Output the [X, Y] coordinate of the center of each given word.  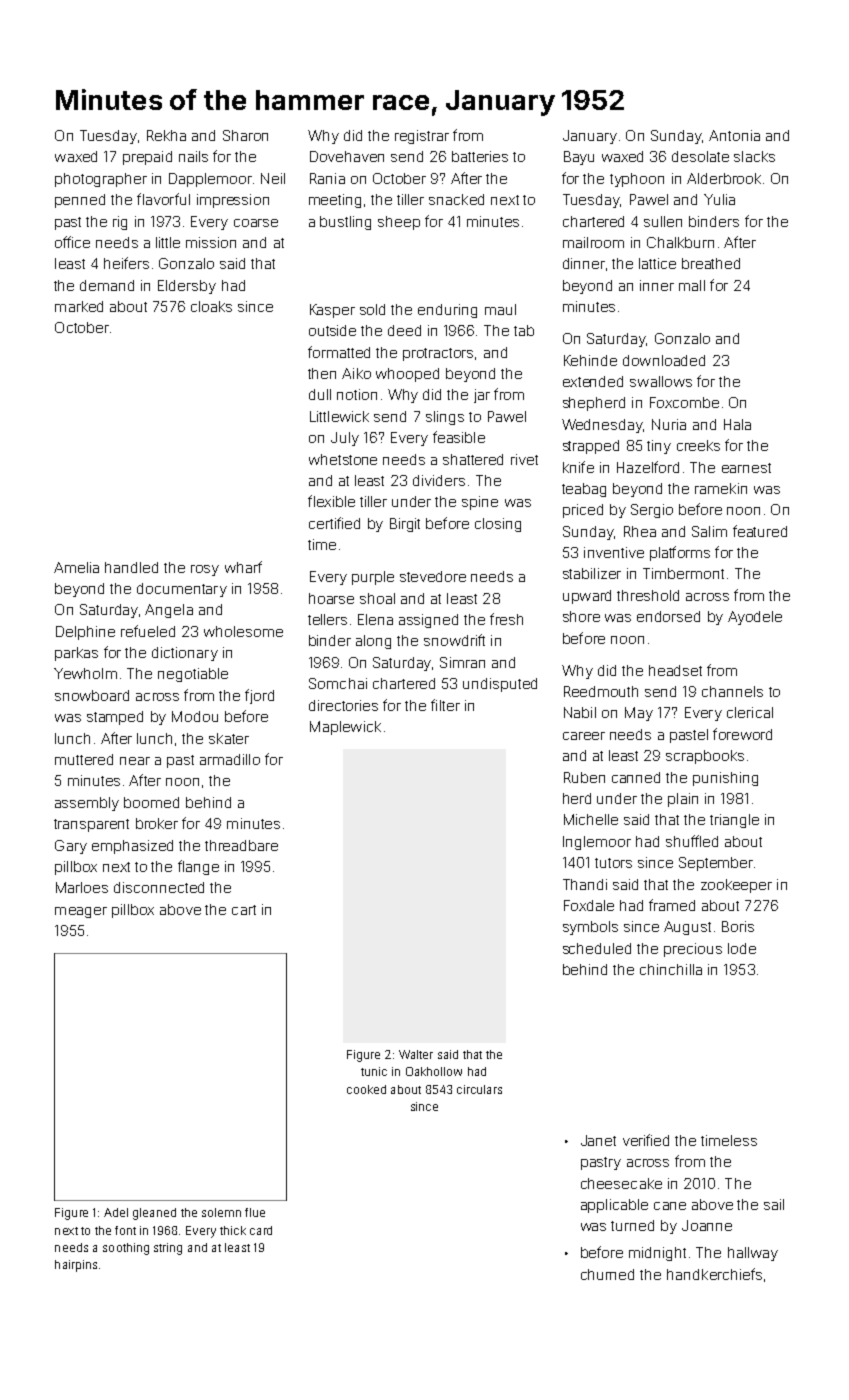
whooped [407, 375]
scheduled [597, 948]
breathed [711, 263]
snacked [456, 199]
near [135, 761]
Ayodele [755, 618]
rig [120, 223]
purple [373, 578]
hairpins [76, 1266]
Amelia [76, 567]
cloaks [211, 306]
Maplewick [345, 728]
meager [81, 912]
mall [692, 285]
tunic [374, 1071]
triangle [734, 821]
